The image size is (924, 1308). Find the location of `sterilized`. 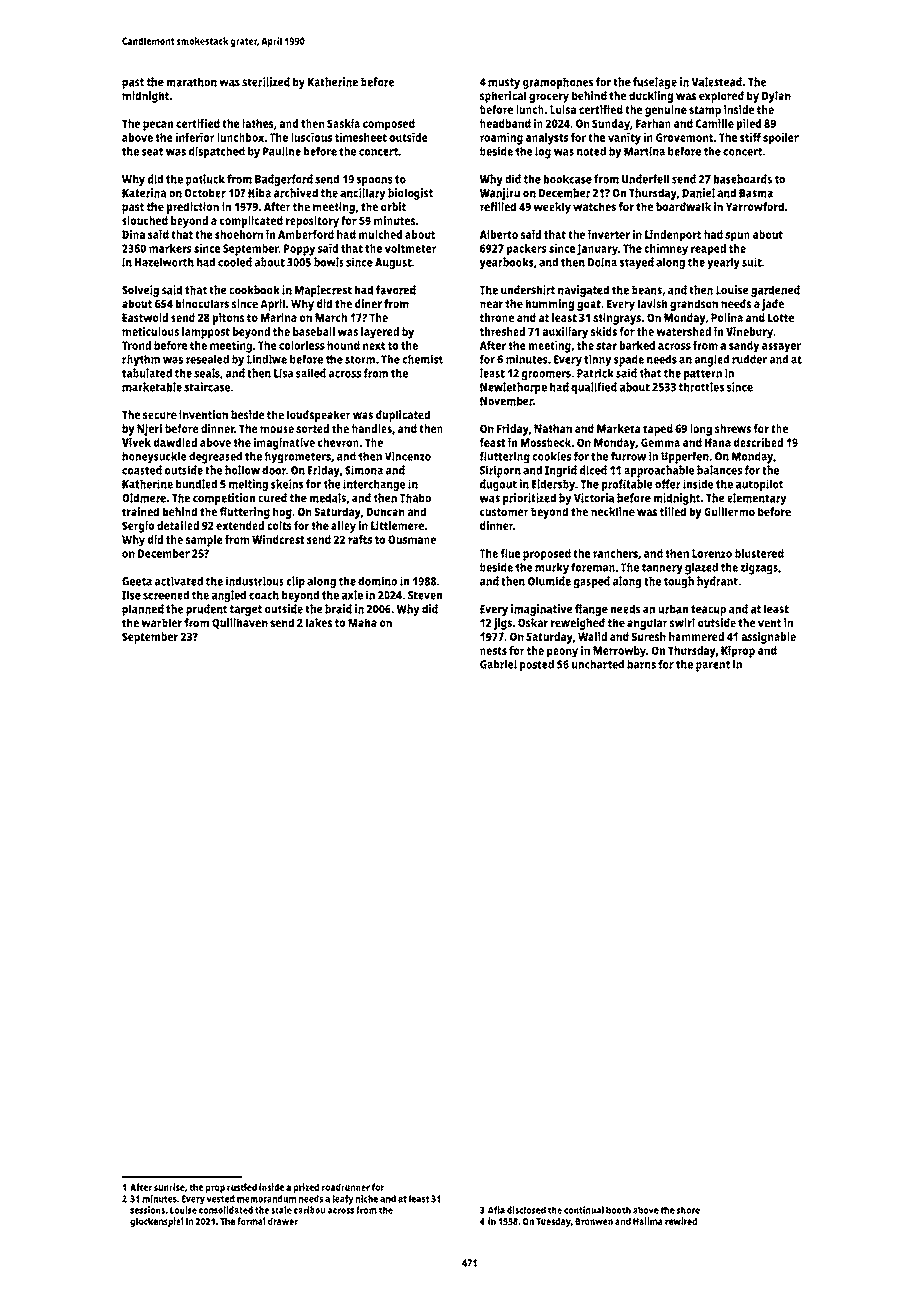

sterilized is located at coordinates (266, 82).
